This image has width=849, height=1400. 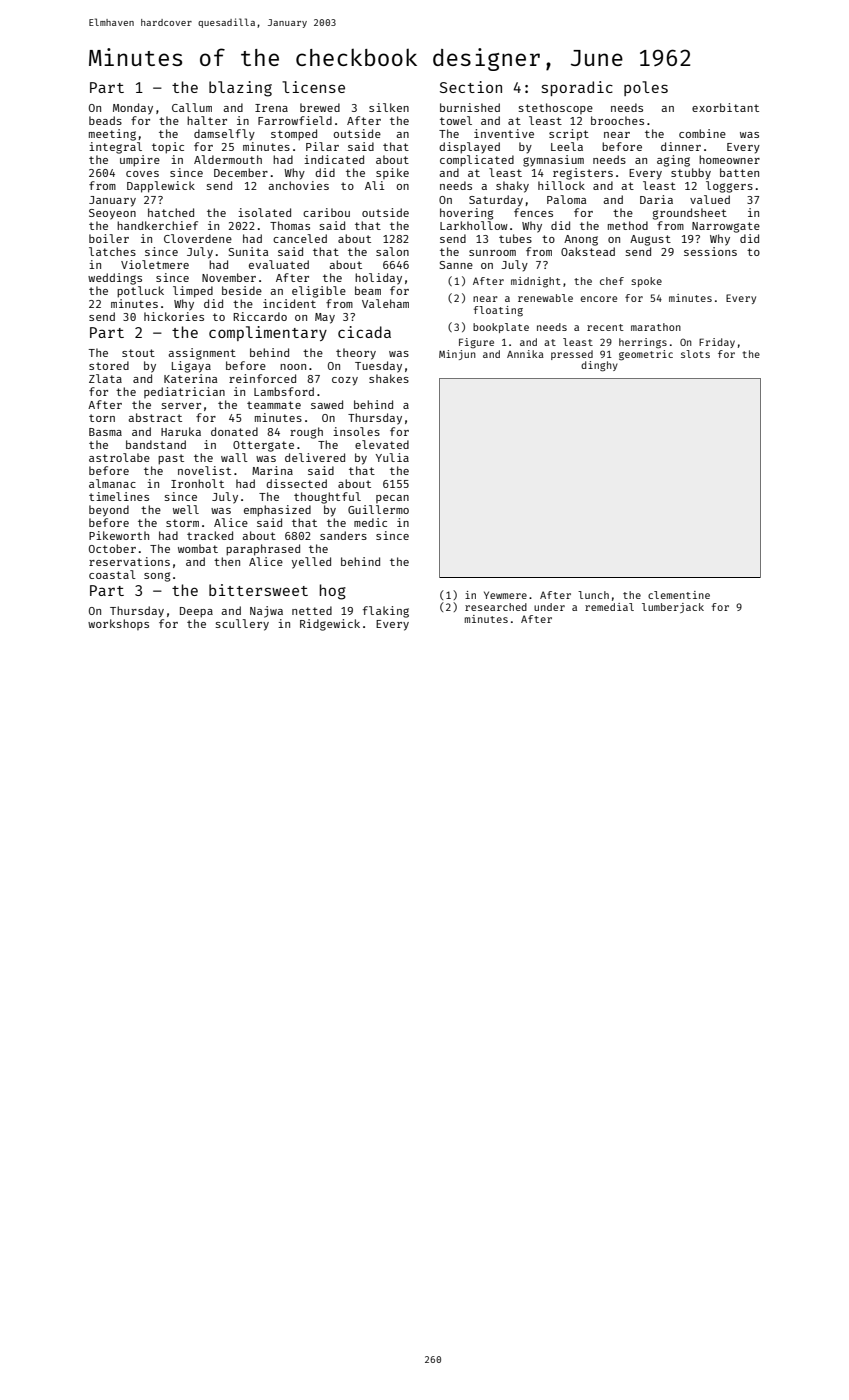 What do you see at coordinates (470, 107) in the image?
I see `burnished` at bounding box center [470, 107].
